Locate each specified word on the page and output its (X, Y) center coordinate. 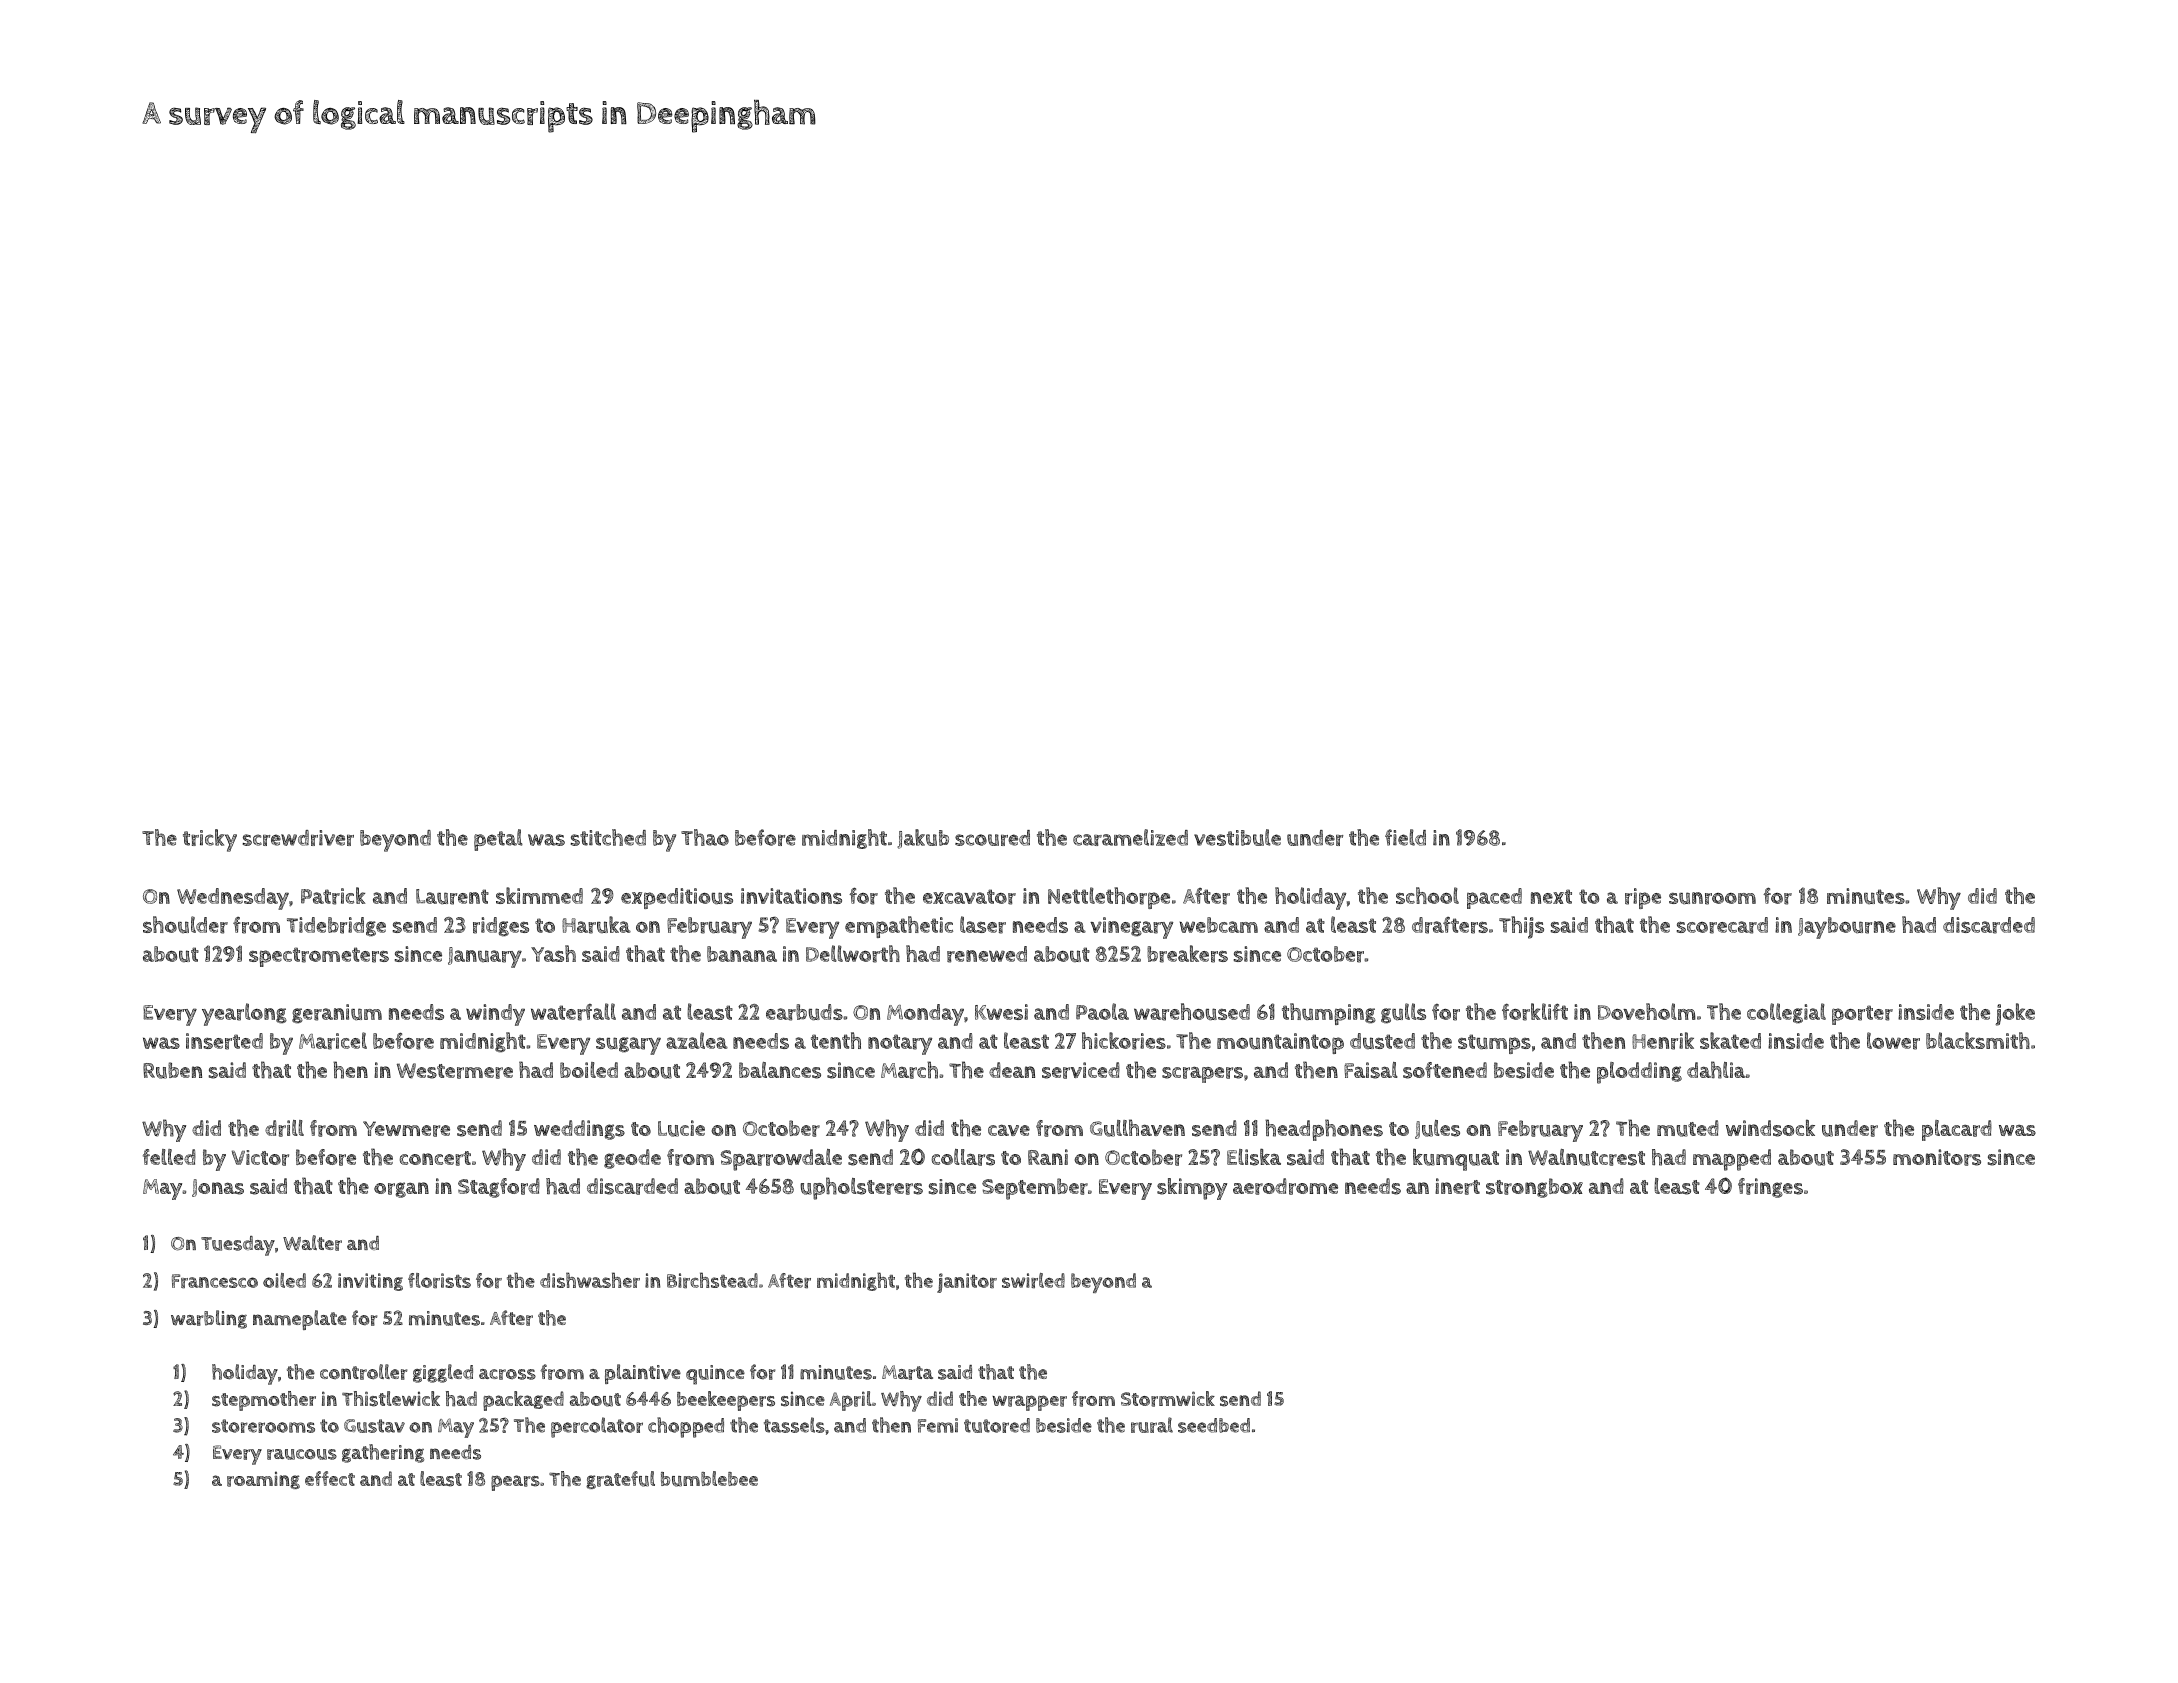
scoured (992, 838)
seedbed (1214, 1425)
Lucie (681, 1128)
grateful (620, 1480)
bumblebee (709, 1479)
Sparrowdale (781, 1160)
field (1405, 837)
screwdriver (298, 838)
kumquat (1456, 1160)
